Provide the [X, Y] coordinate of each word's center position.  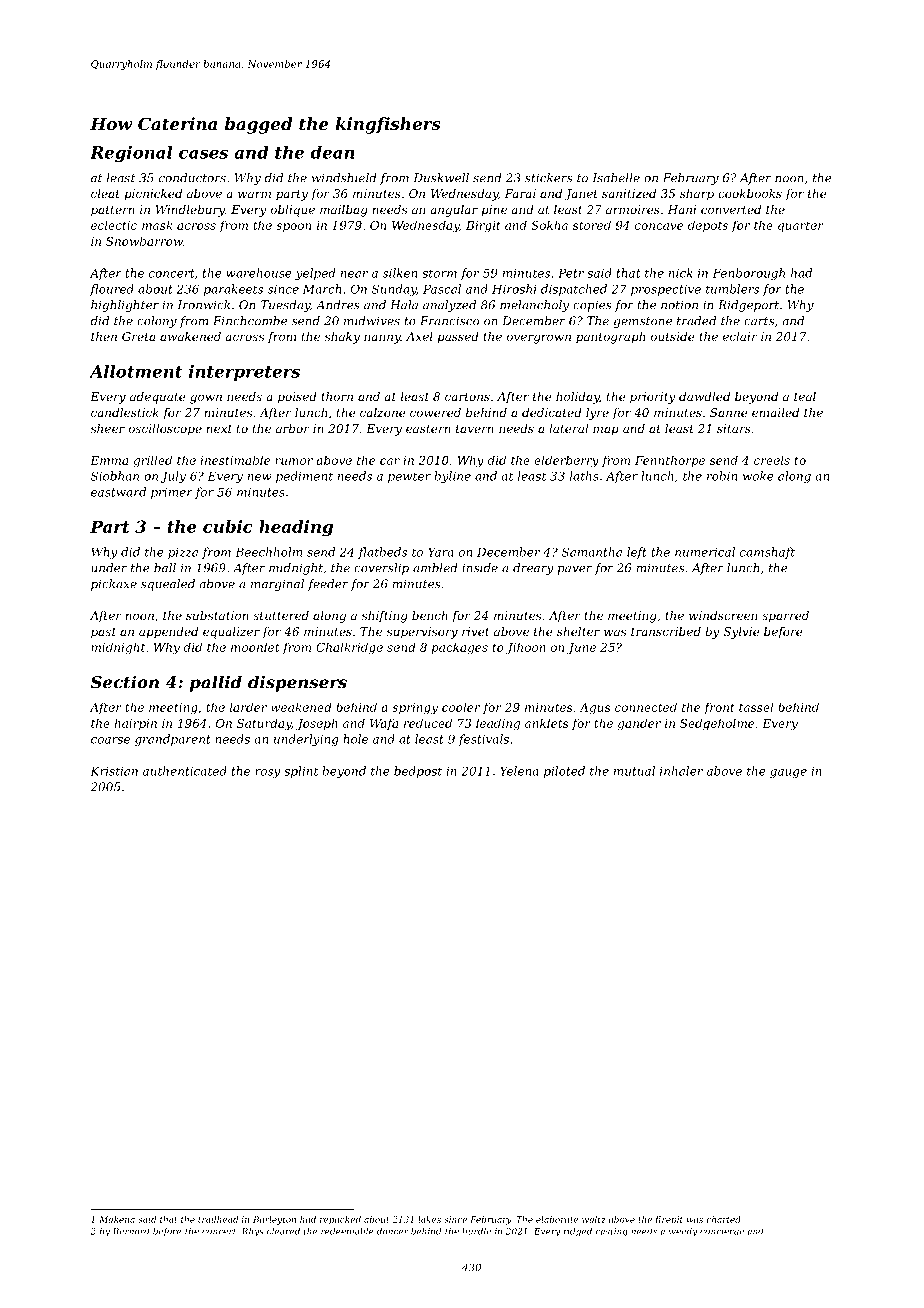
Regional [131, 154]
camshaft [767, 553]
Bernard [131, 1231]
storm [439, 273]
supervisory [422, 633]
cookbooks [750, 193]
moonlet [255, 647]
